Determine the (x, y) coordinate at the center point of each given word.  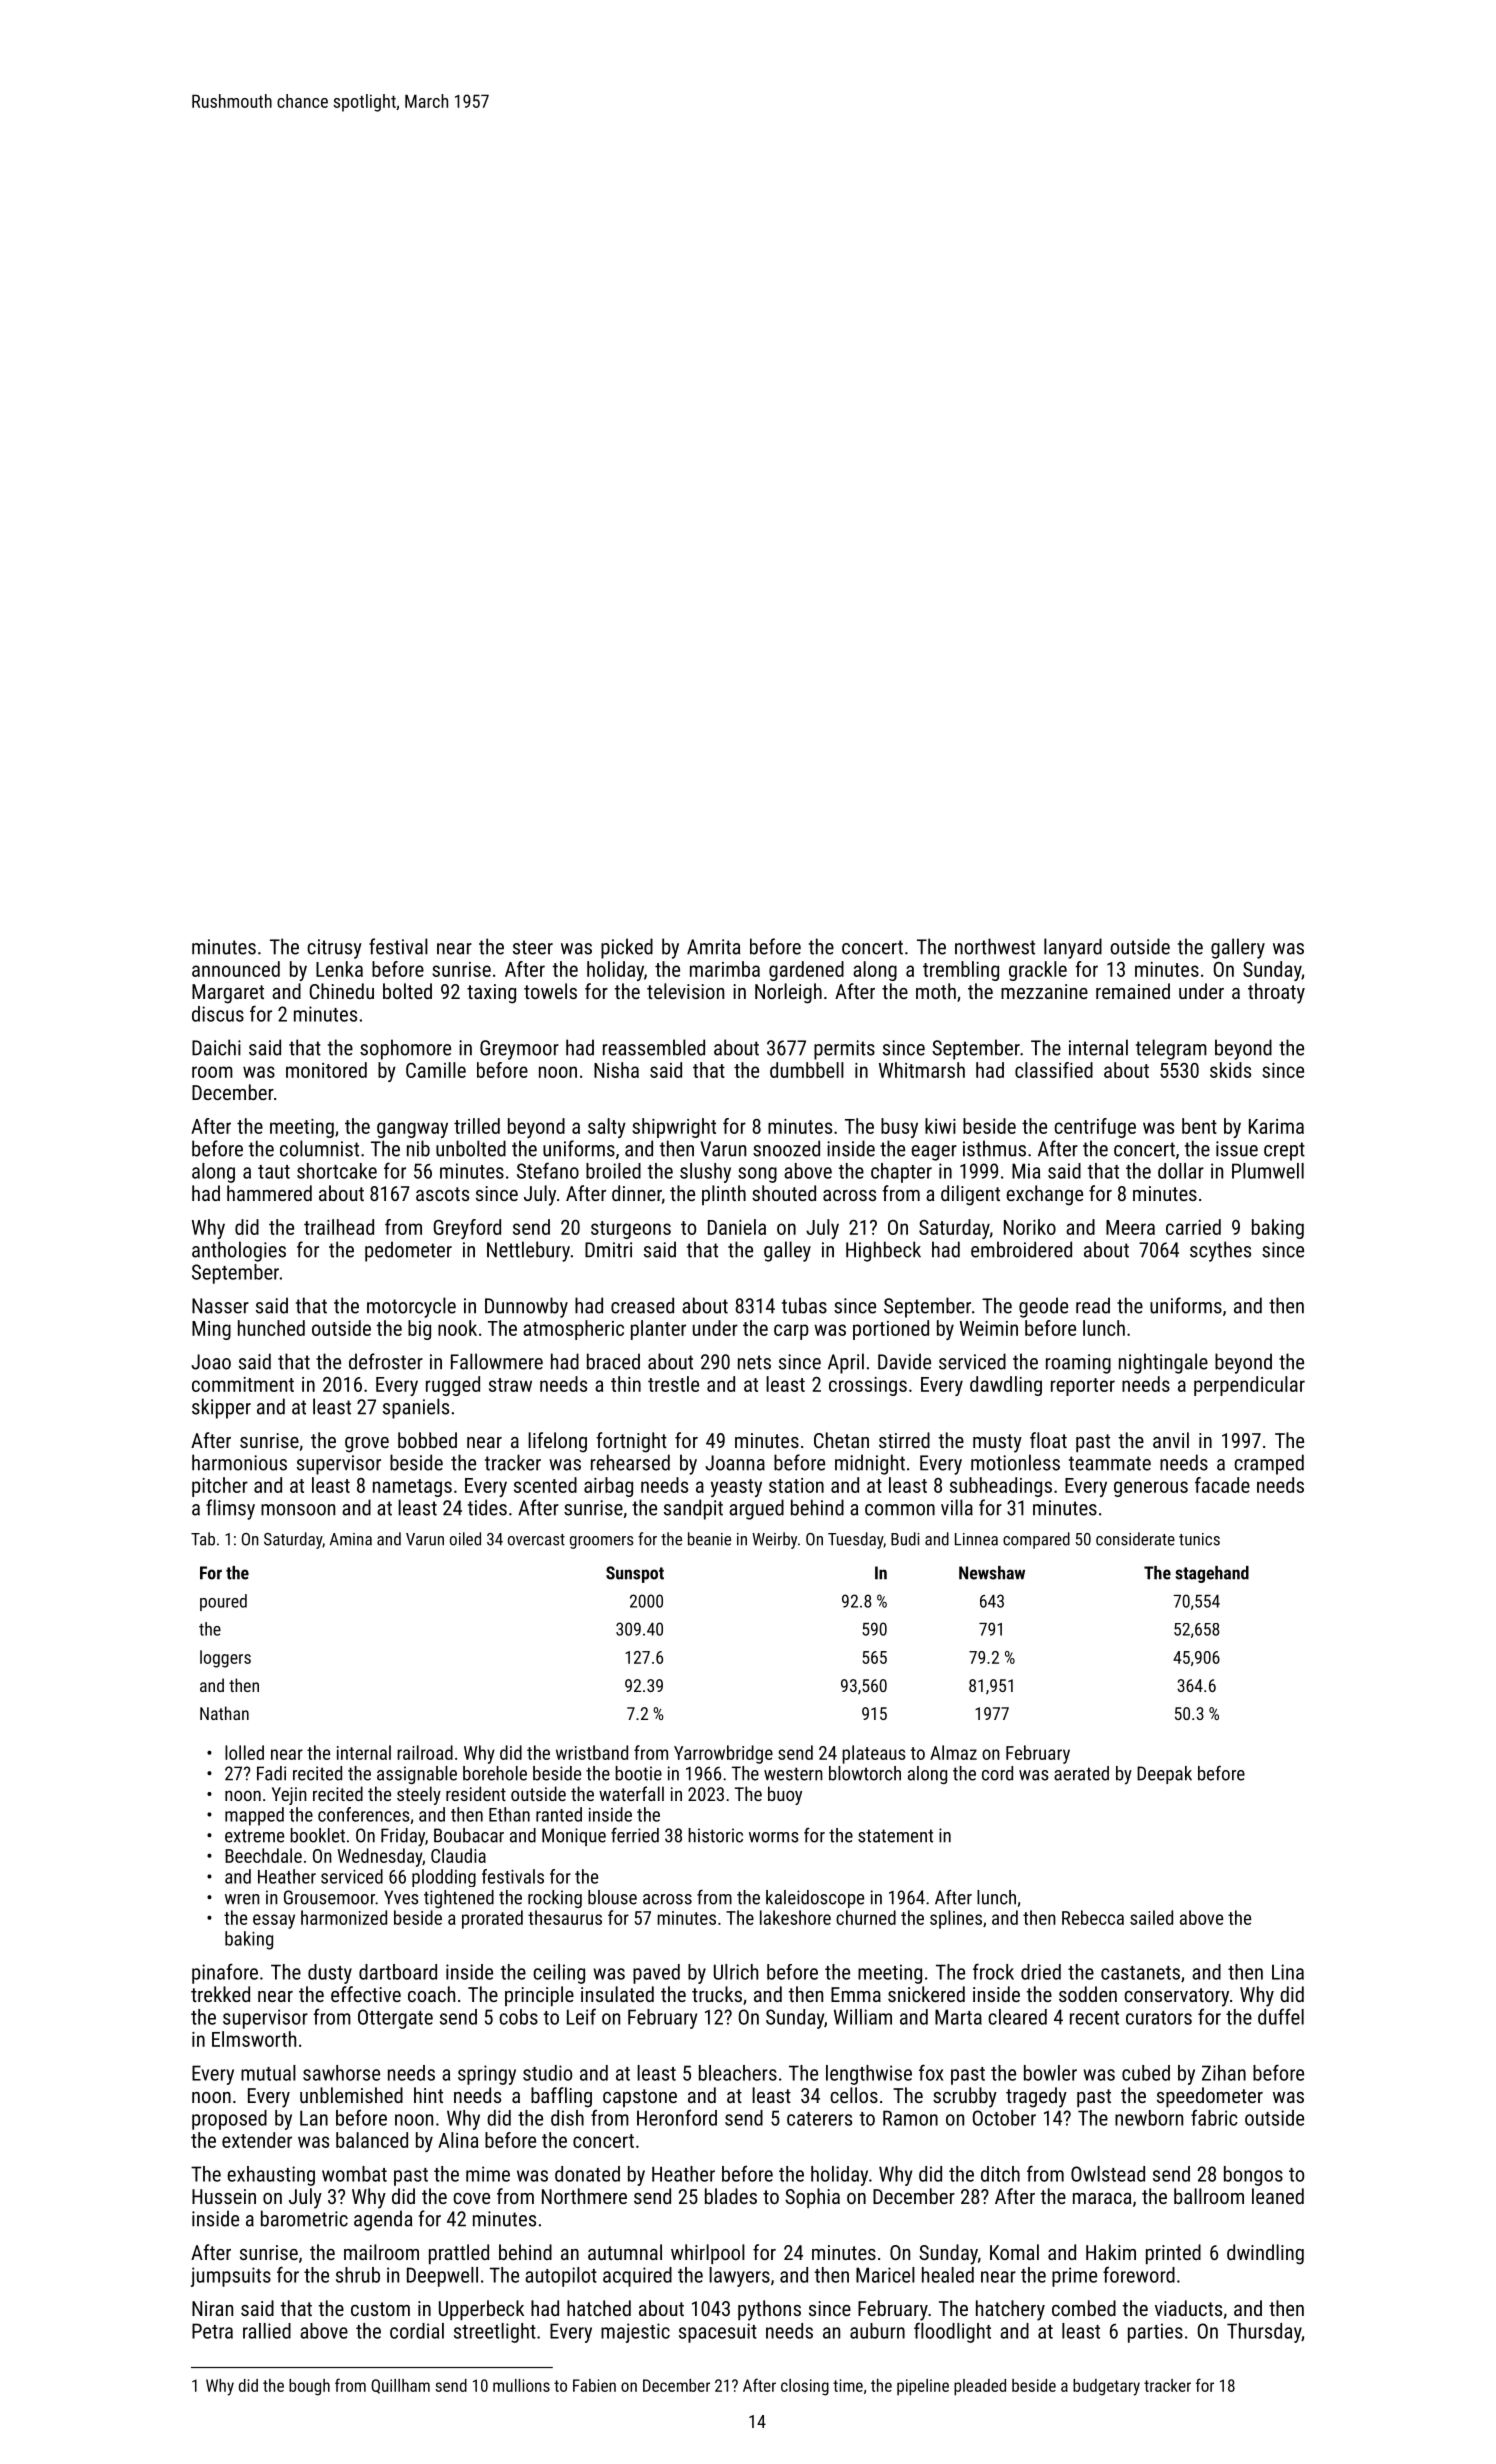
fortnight (631, 1442)
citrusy (334, 949)
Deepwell (442, 2277)
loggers (225, 1659)
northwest (995, 946)
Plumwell (1268, 1171)
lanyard (1073, 948)
